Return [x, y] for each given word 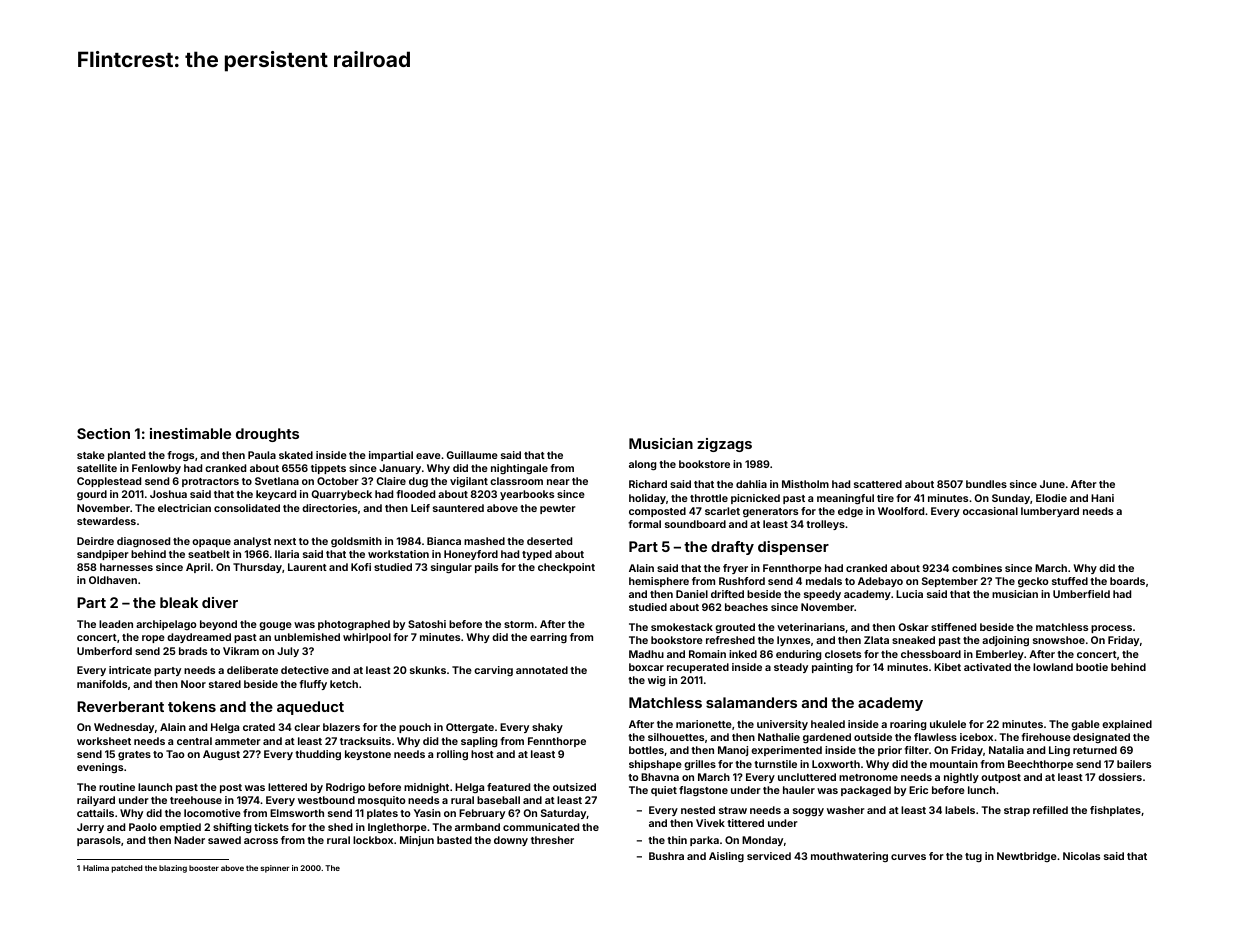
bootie [1092, 667]
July [288, 652]
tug [973, 857]
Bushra [666, 856]
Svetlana [277, 481]
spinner [275, 869]
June [1052, 484]
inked [743, 654]
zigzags [724, 445]
